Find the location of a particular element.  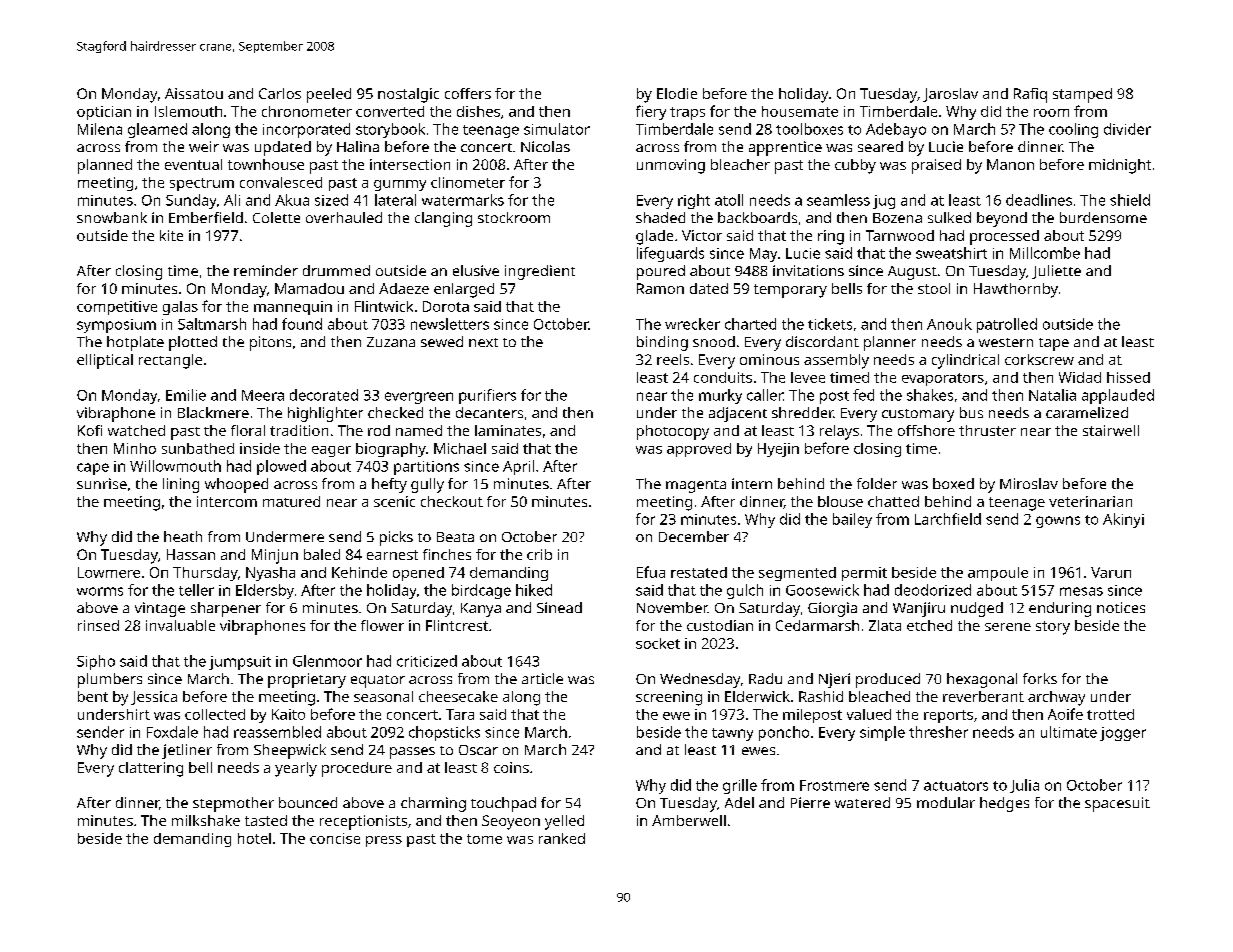

May is located at coordinates (763, 255).
